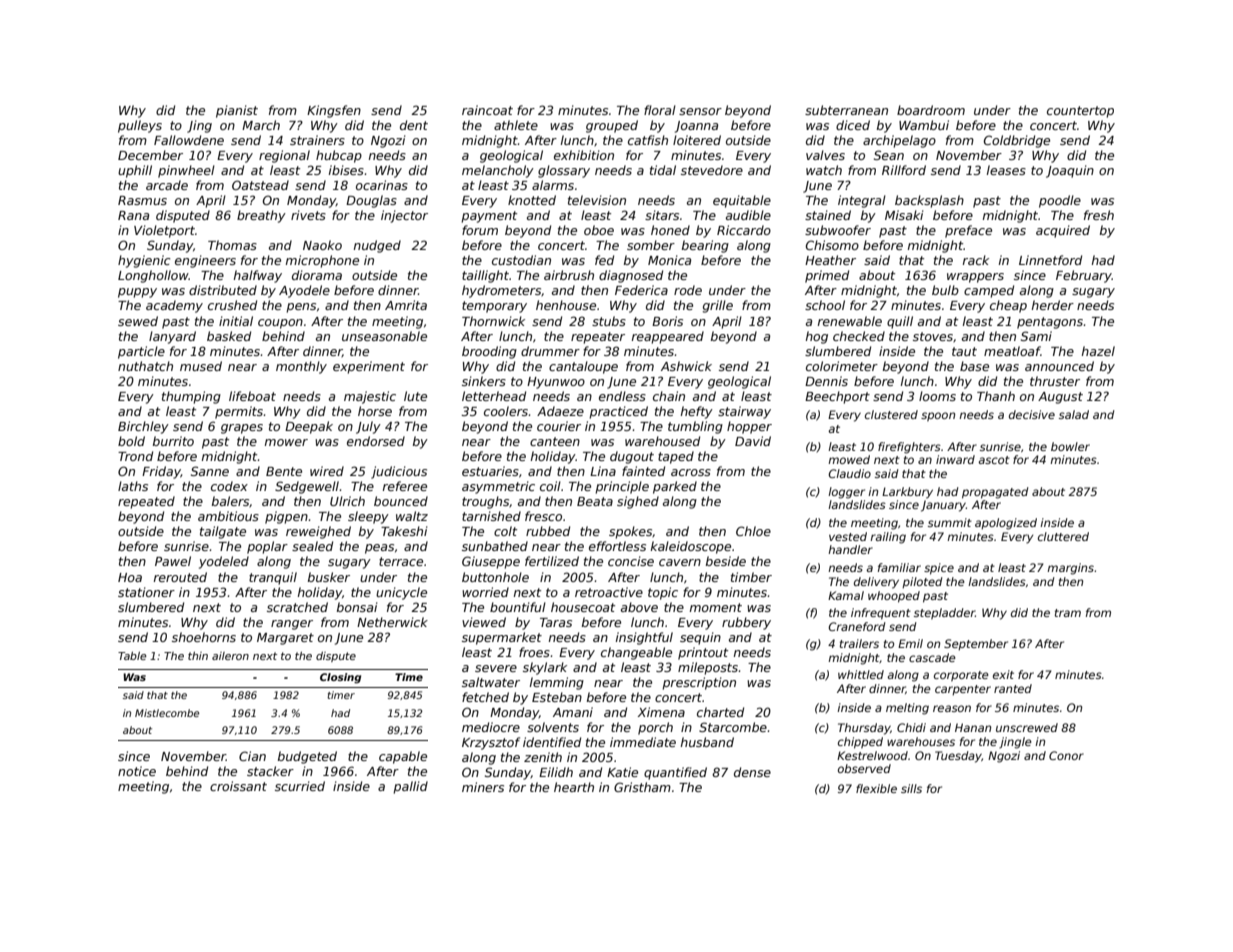 The width and height of the screenshot is (1233, 952). I want to click on flexible, so click(876, 788).
